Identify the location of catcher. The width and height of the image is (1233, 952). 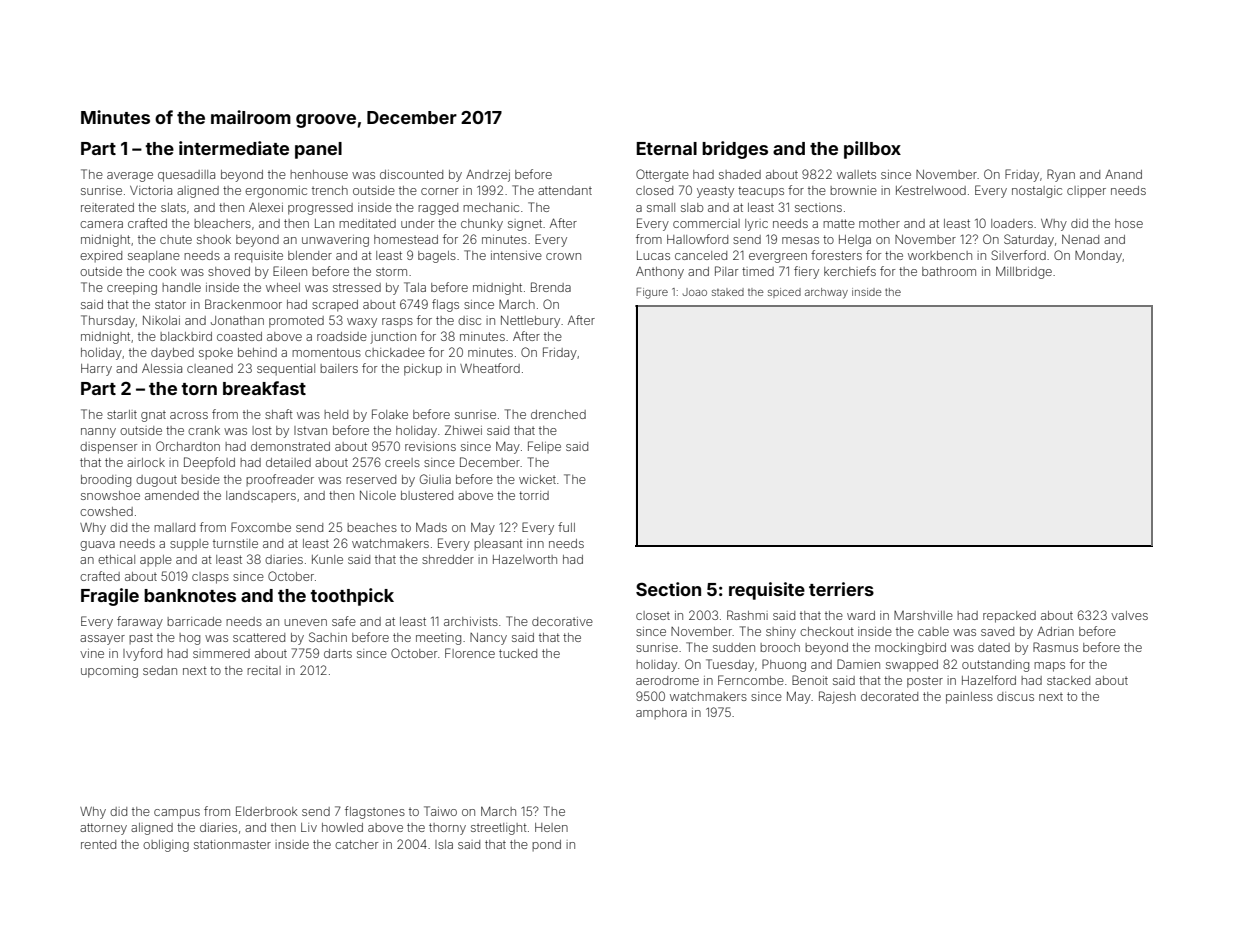
(356, 844).
